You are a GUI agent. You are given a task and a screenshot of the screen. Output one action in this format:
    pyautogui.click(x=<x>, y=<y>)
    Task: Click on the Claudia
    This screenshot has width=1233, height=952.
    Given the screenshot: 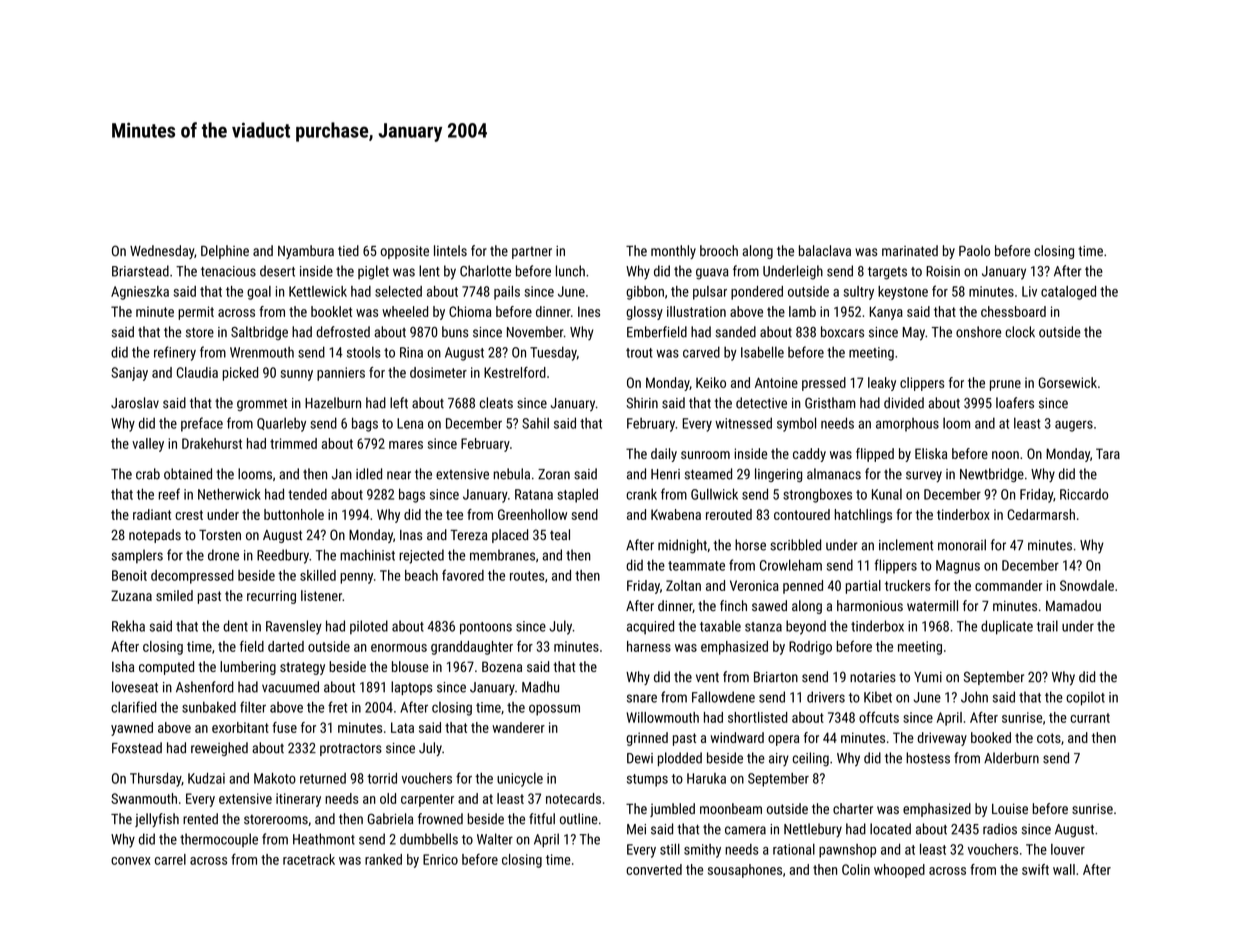 What is the action you would take?
    pyautogui.click(x=197, y=372)
